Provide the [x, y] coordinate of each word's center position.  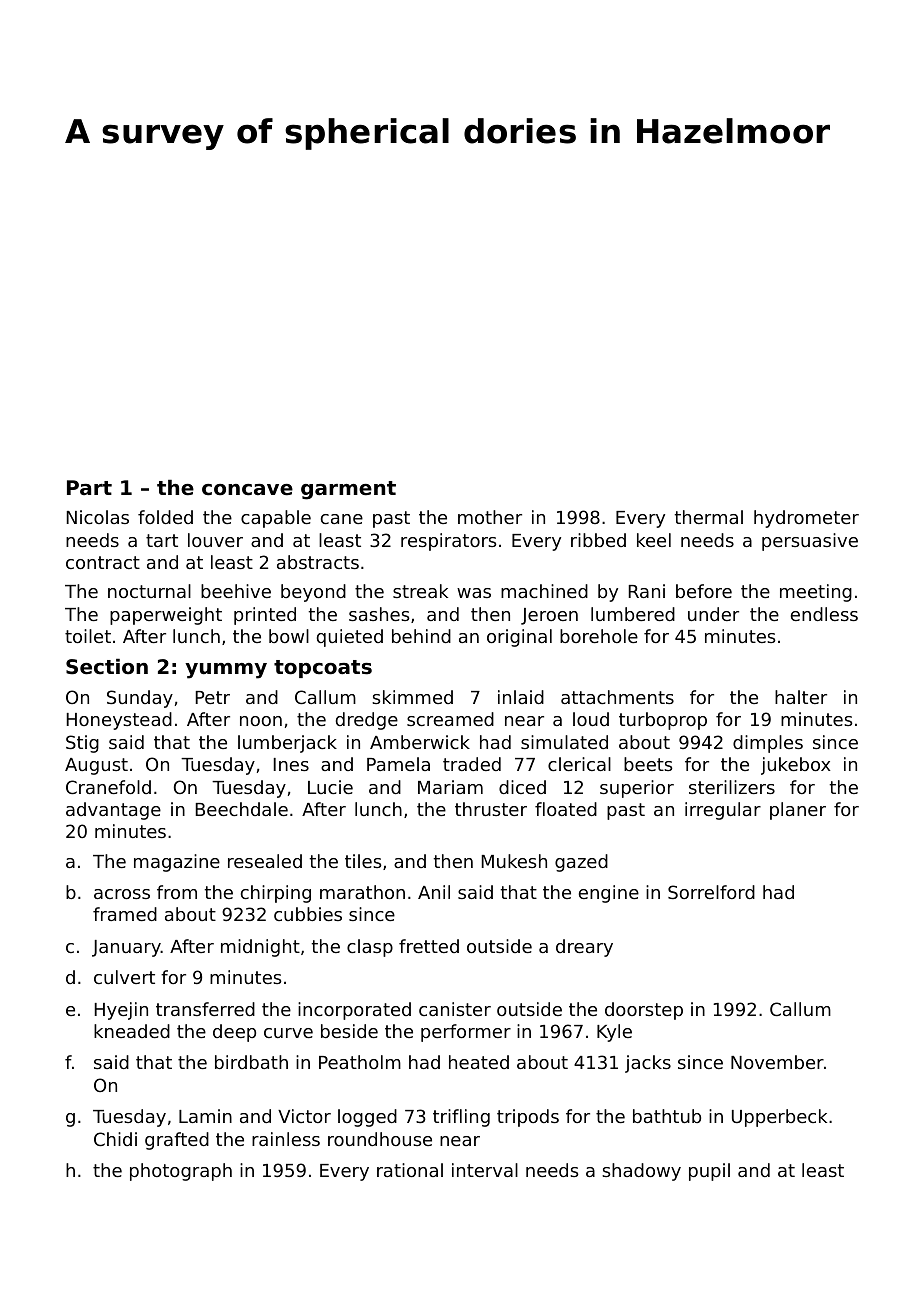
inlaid [521, 697]
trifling [461, 1118]
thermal [709, 517]
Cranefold [108, 787]
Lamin [205, 1116]
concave [247, 490]
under [713, 614]
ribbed [598, 540]
